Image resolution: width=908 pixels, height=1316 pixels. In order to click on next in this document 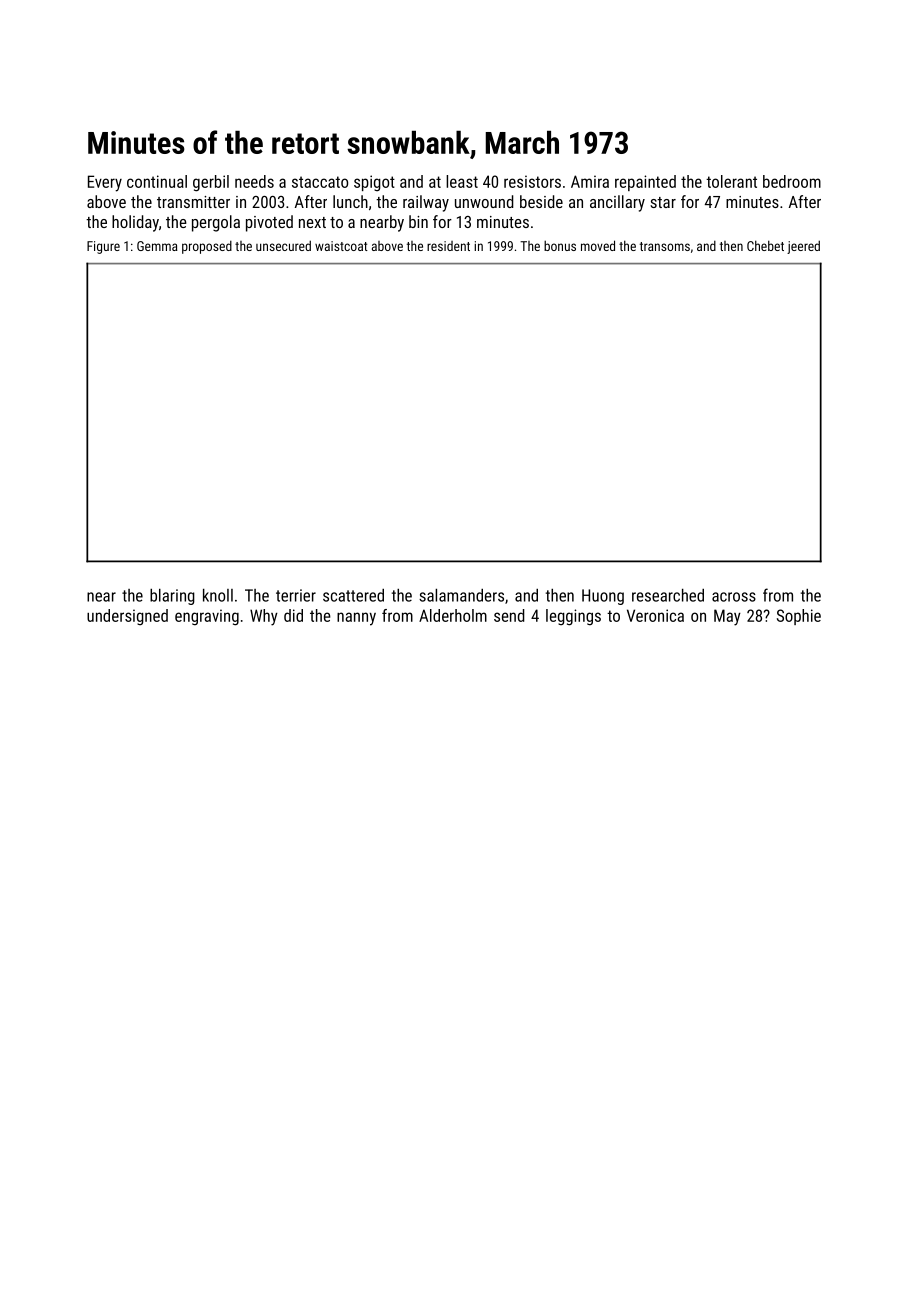, I will do `click(312, 222)`.
